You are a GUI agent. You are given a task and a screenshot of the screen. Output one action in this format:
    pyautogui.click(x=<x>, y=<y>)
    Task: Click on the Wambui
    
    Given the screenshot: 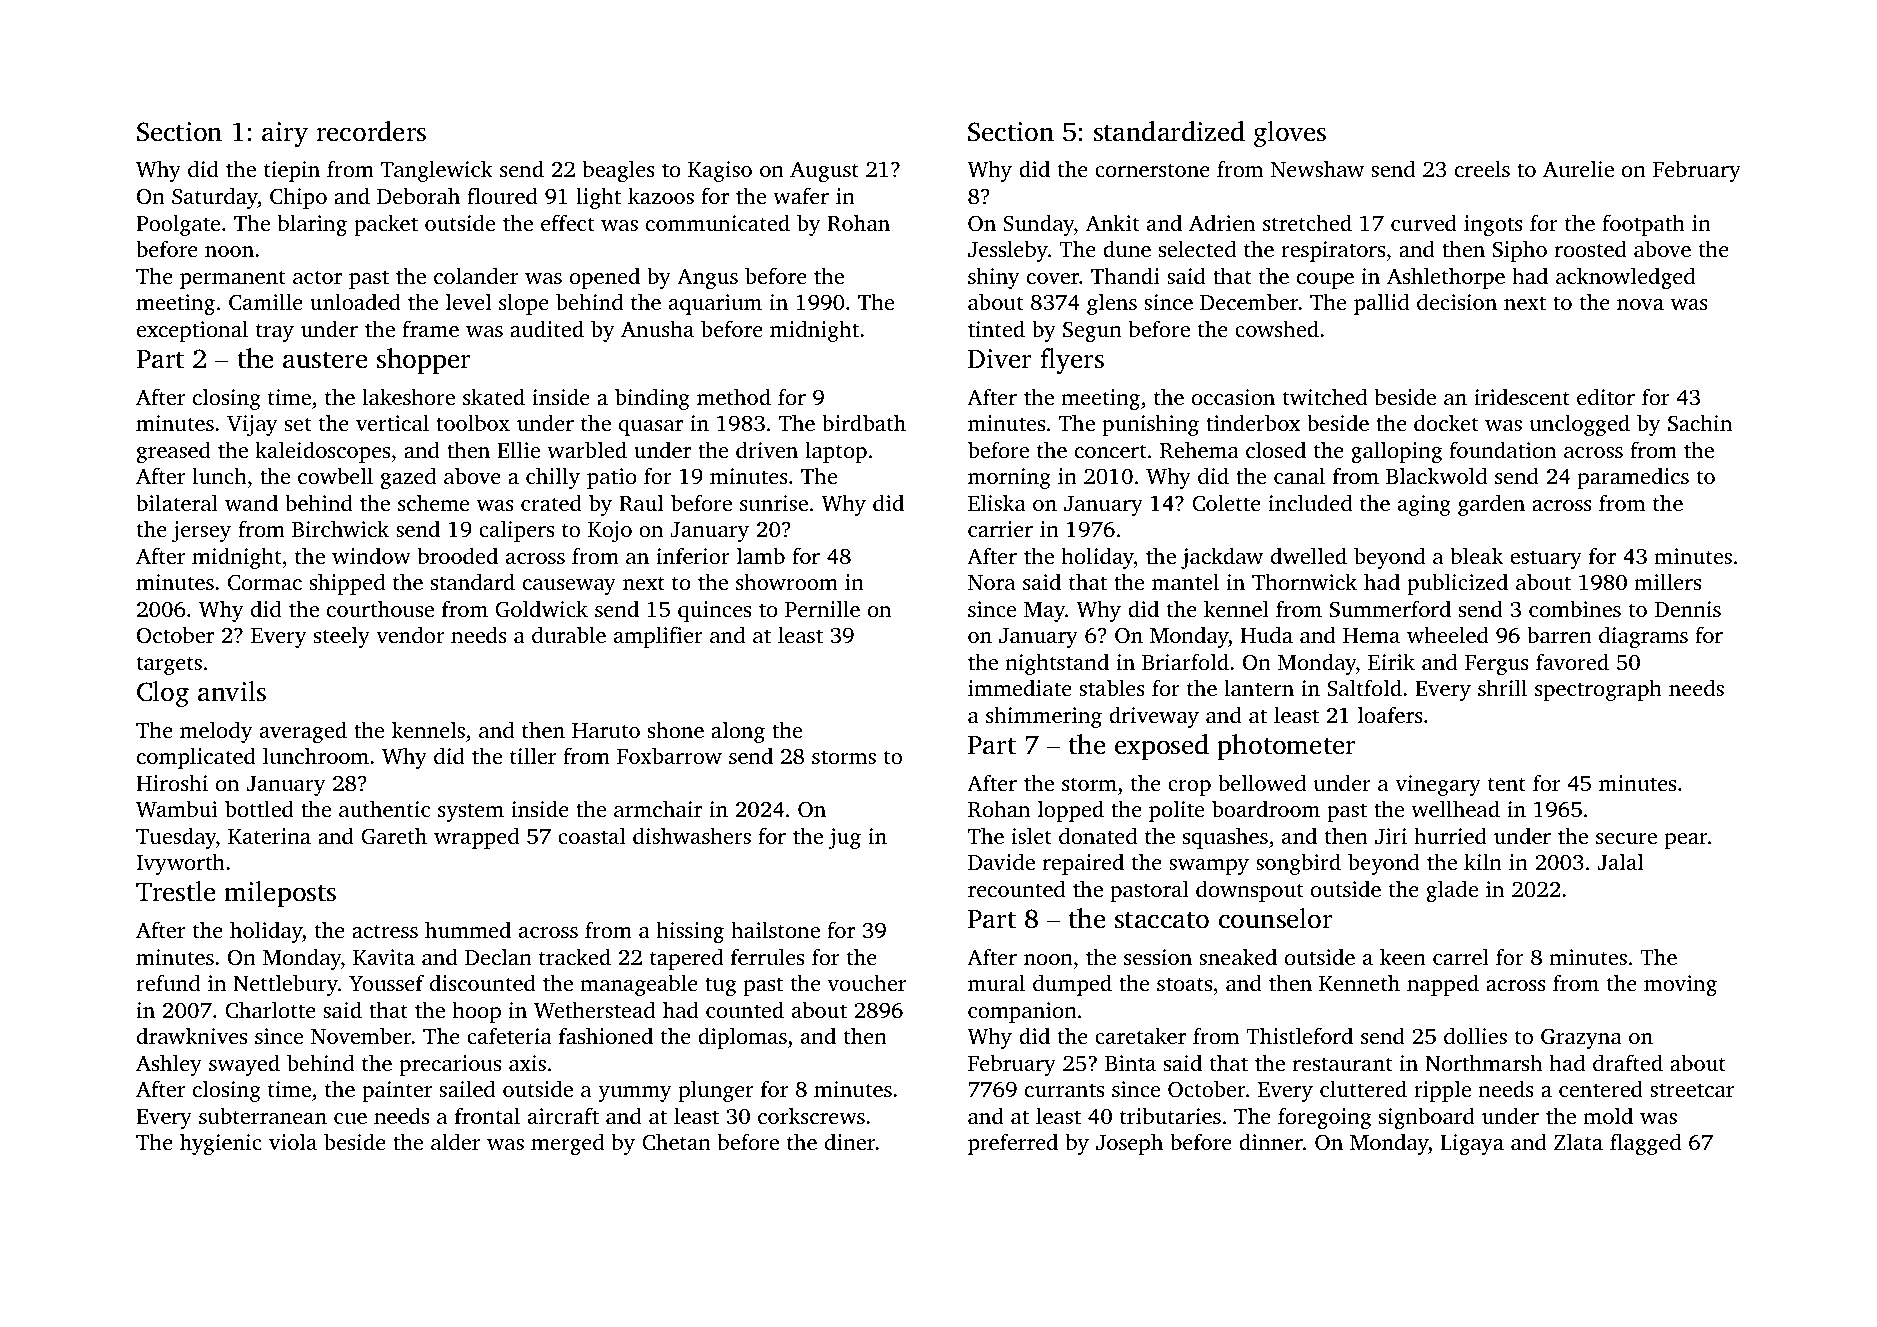 What is the action you would take?
    pyautogui.click(x=176, y=809)
